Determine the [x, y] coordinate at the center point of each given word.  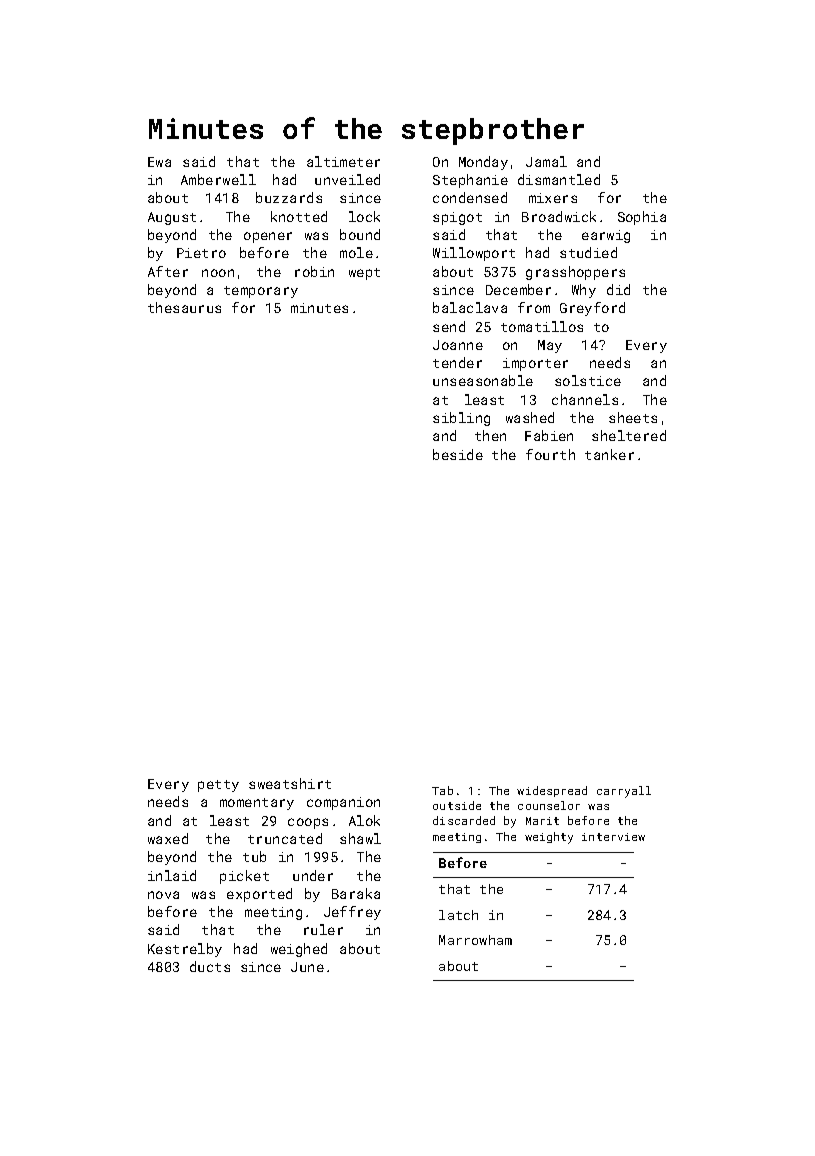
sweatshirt [290, 783]
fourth [550, 454]
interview [613, 837]
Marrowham [475, 940]
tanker [609, 454]
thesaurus [184, 307]
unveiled [347, 179]
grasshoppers [575, 273]
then [490, 435]
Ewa [159, 162]
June [307, 967]
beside [458, 454]
